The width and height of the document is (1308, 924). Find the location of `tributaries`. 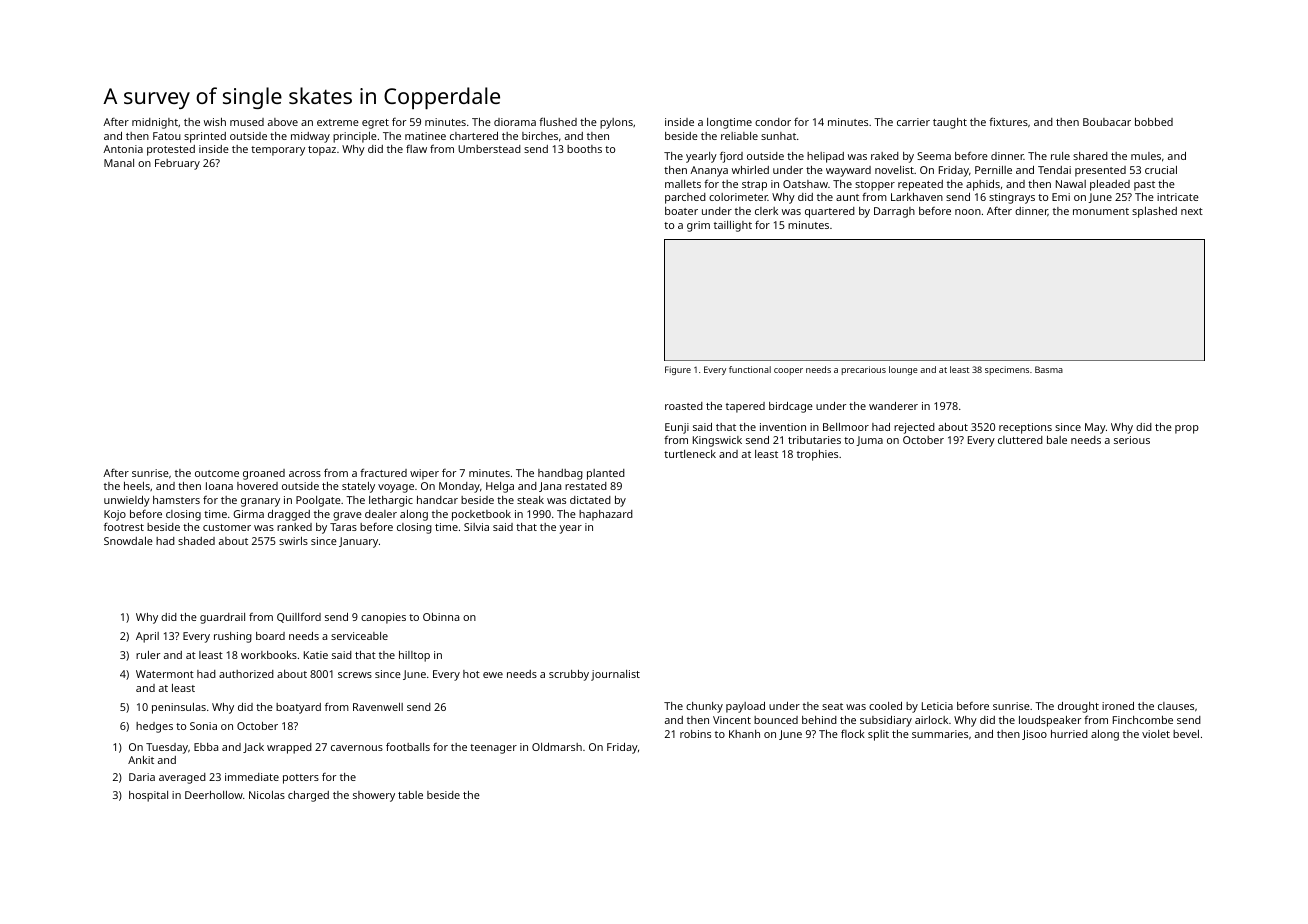

tributaries is located at coordinates (814, 440).
